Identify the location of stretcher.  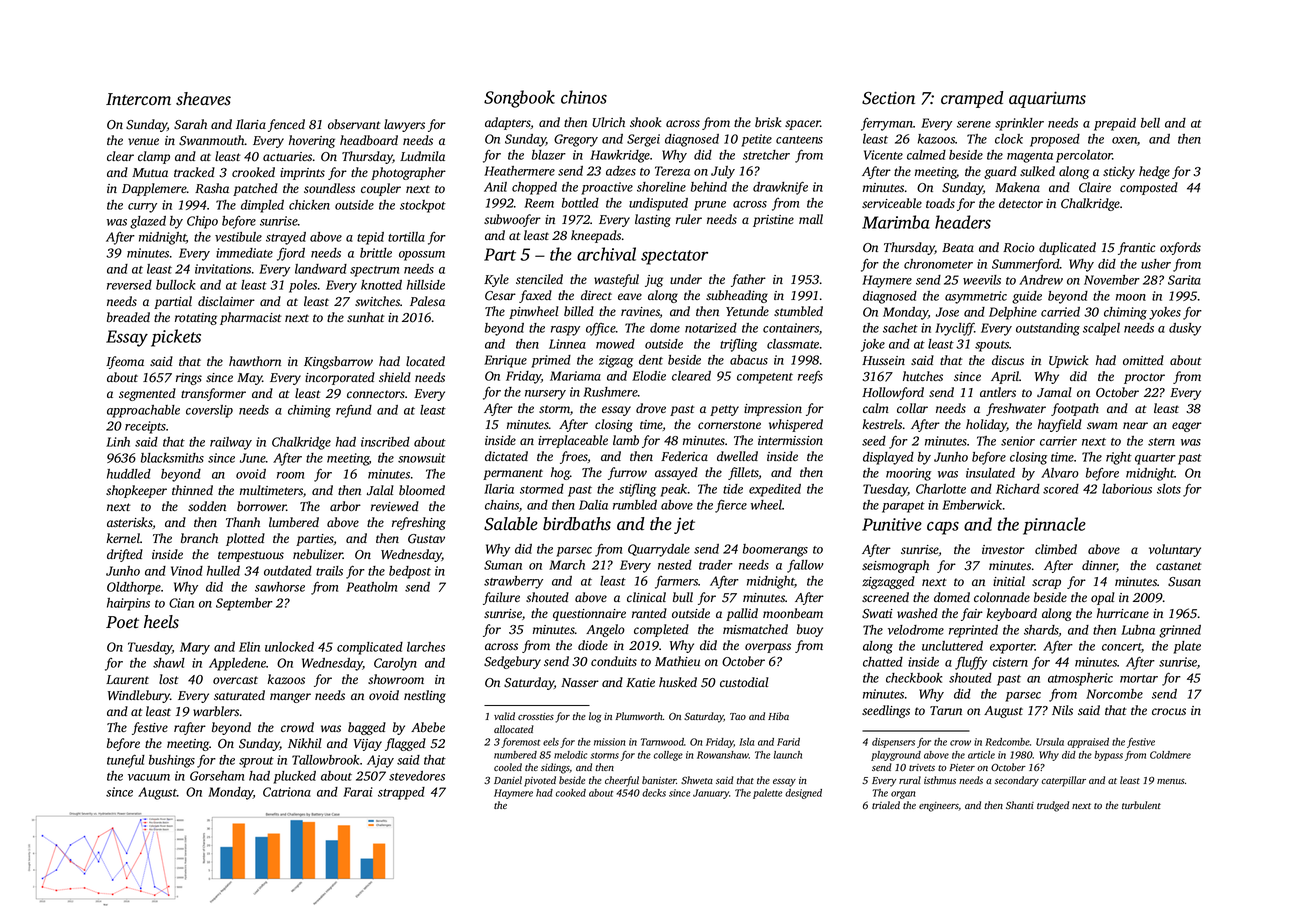
(766, 155).
